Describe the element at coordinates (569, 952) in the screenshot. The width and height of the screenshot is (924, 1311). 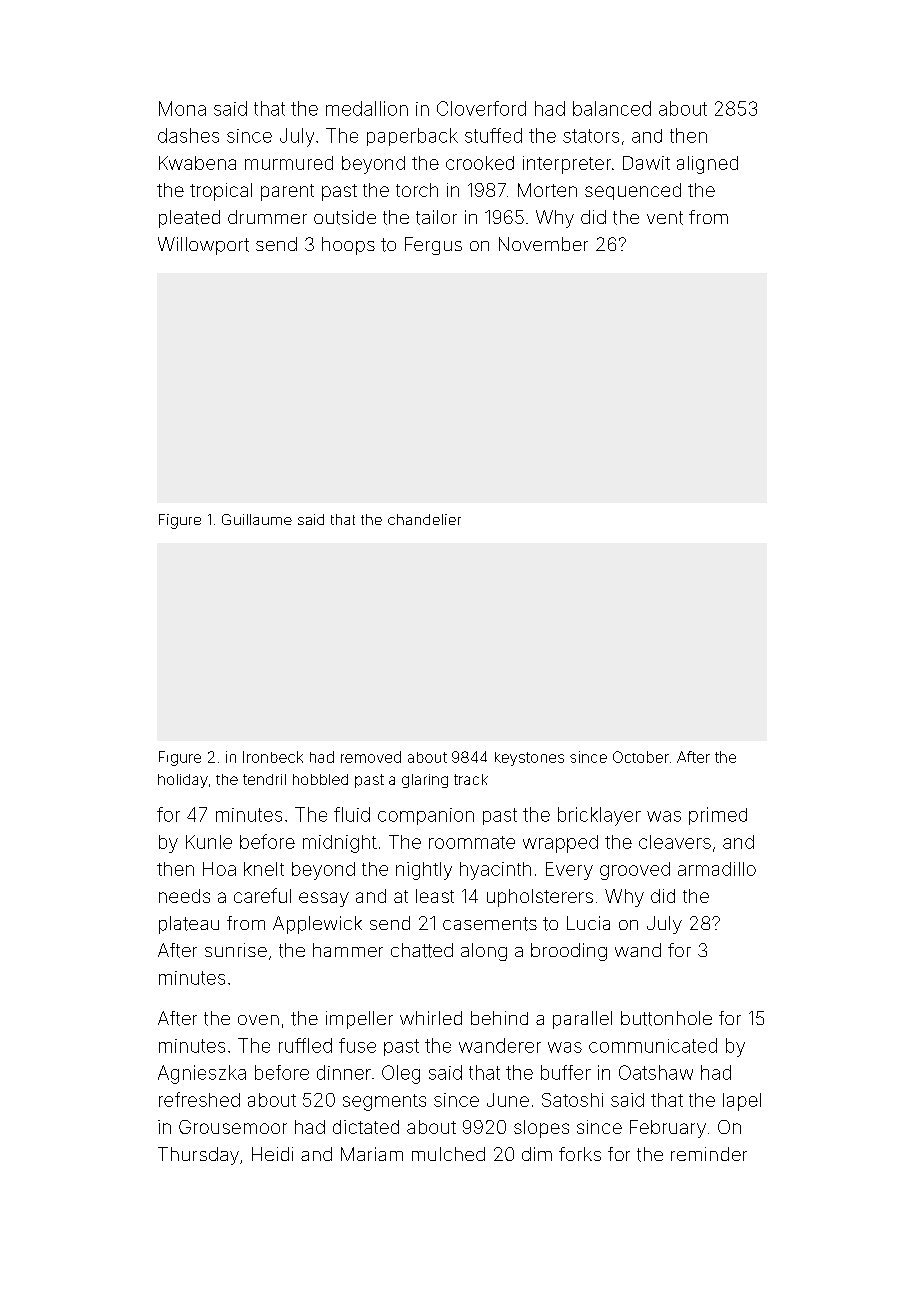
I see `brooding` at that location.
